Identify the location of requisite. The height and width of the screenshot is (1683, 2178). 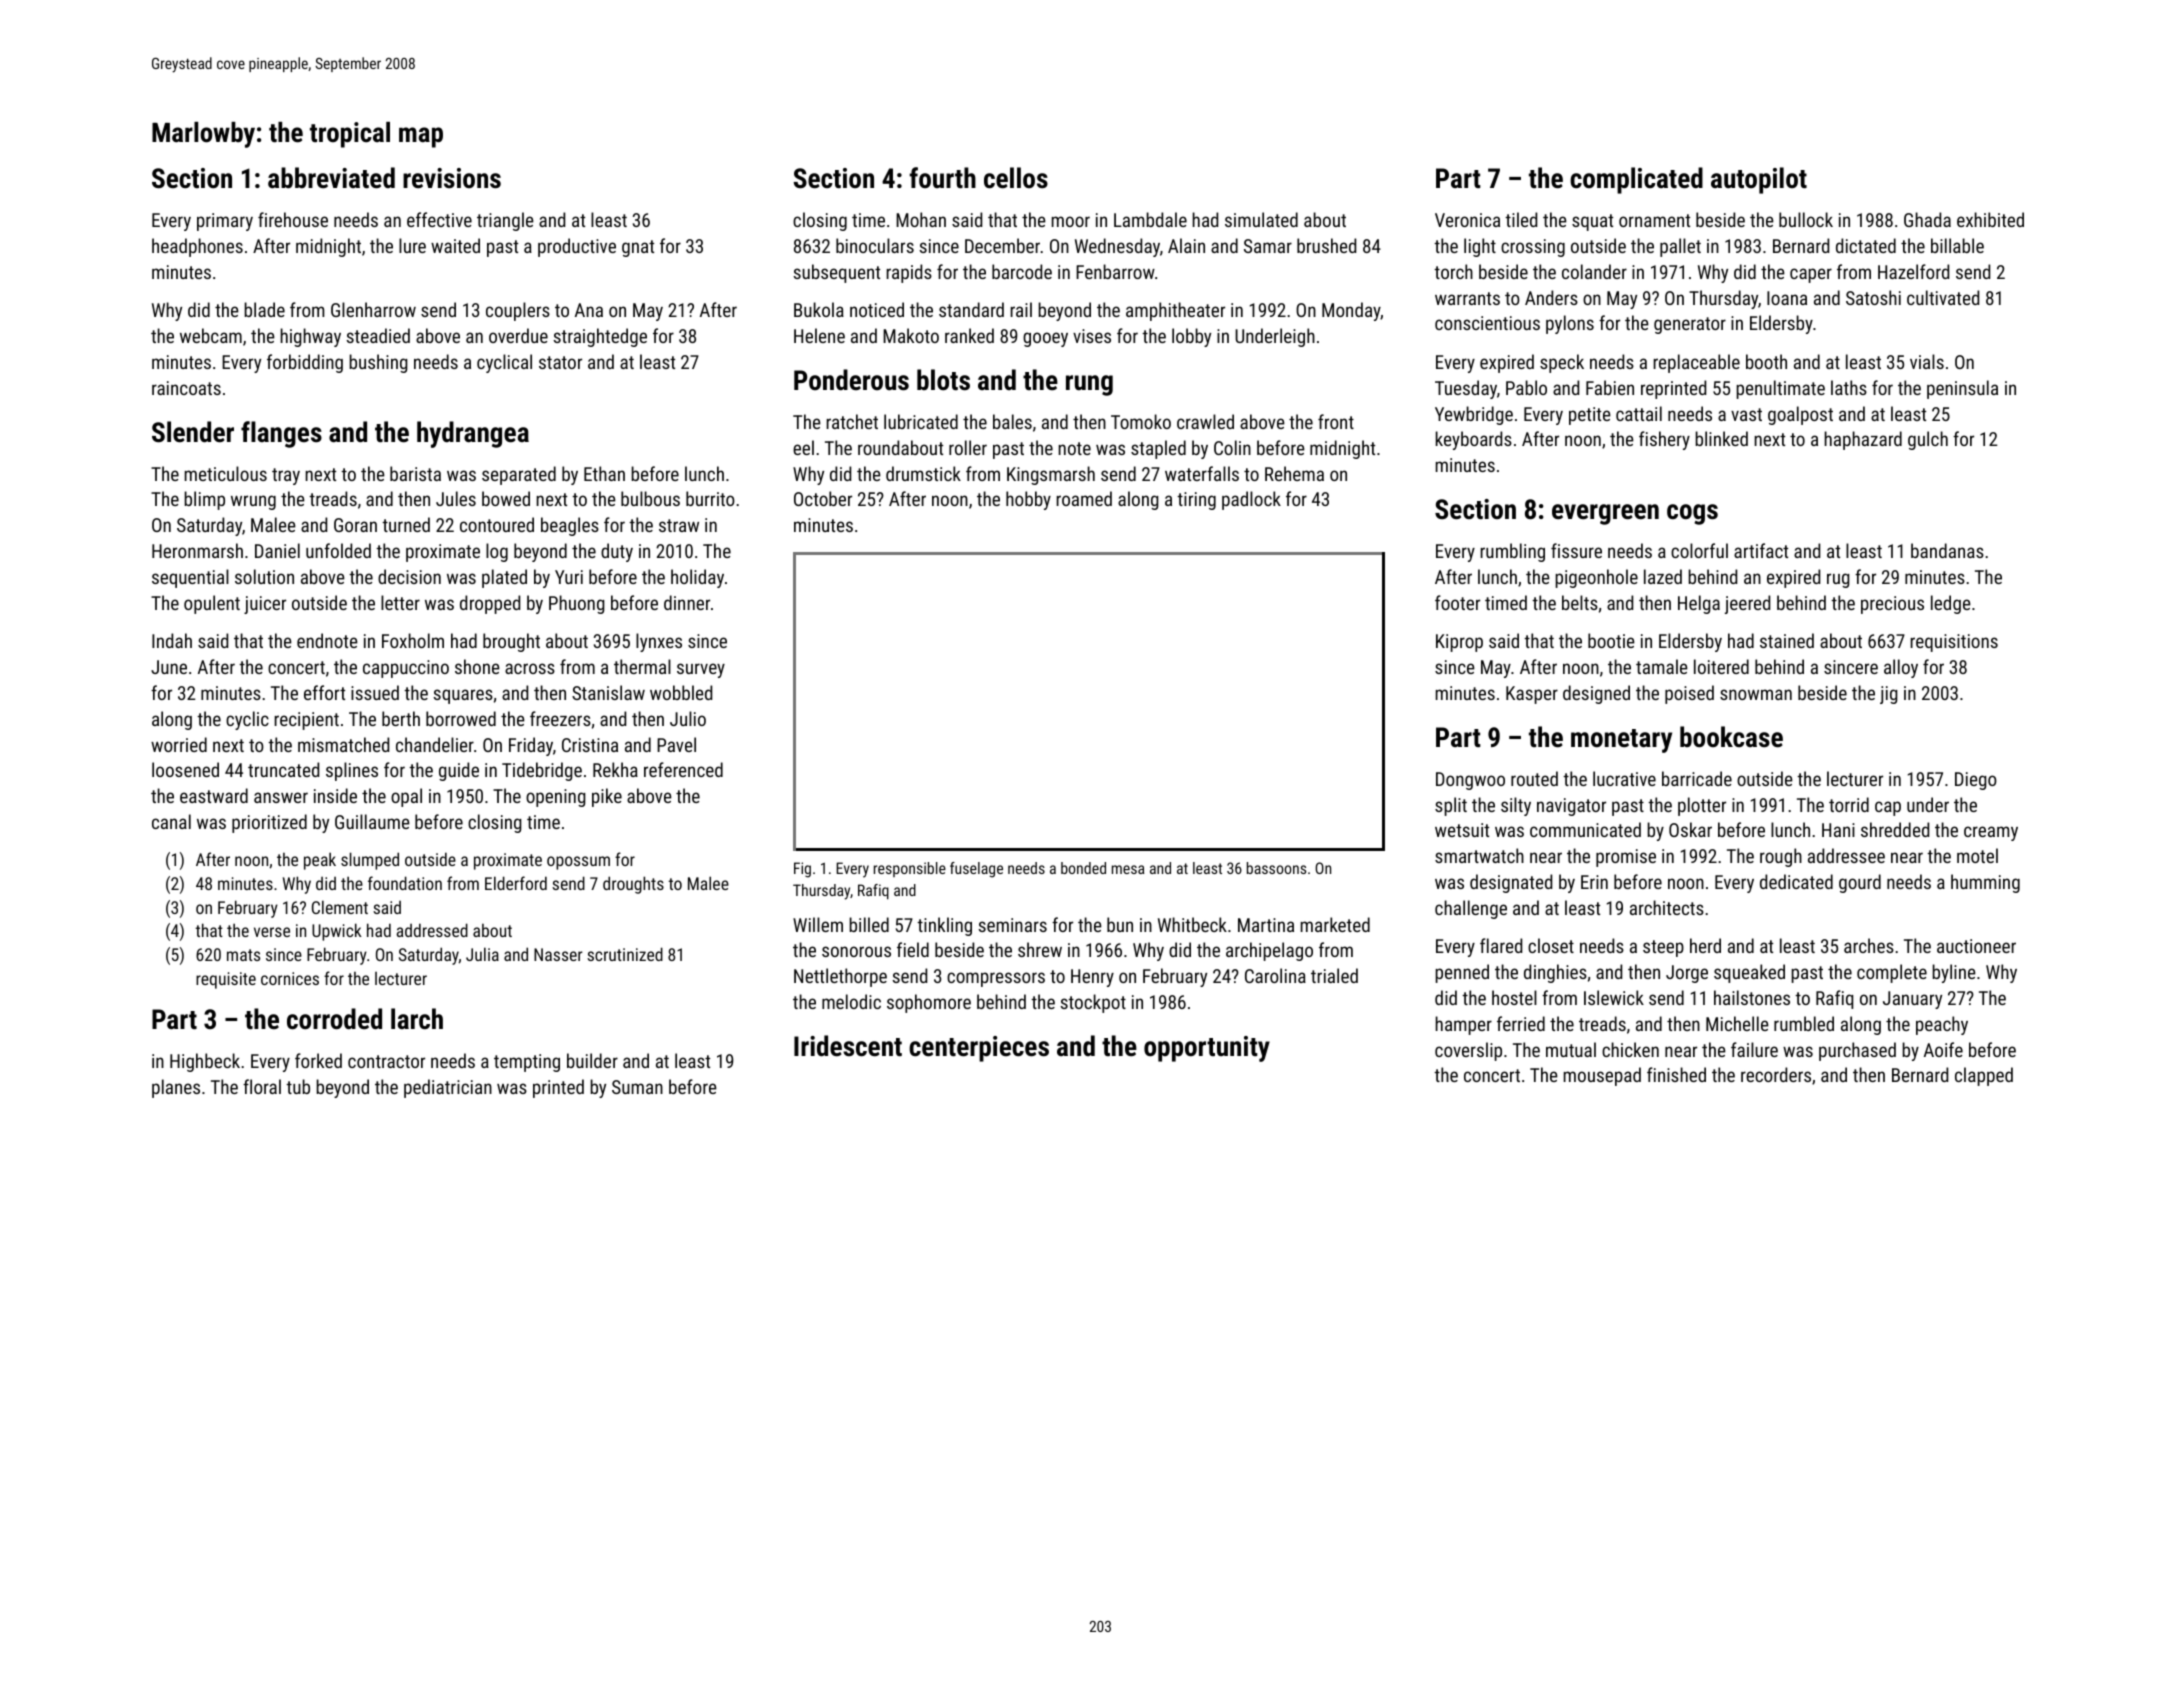
(226, 980).
